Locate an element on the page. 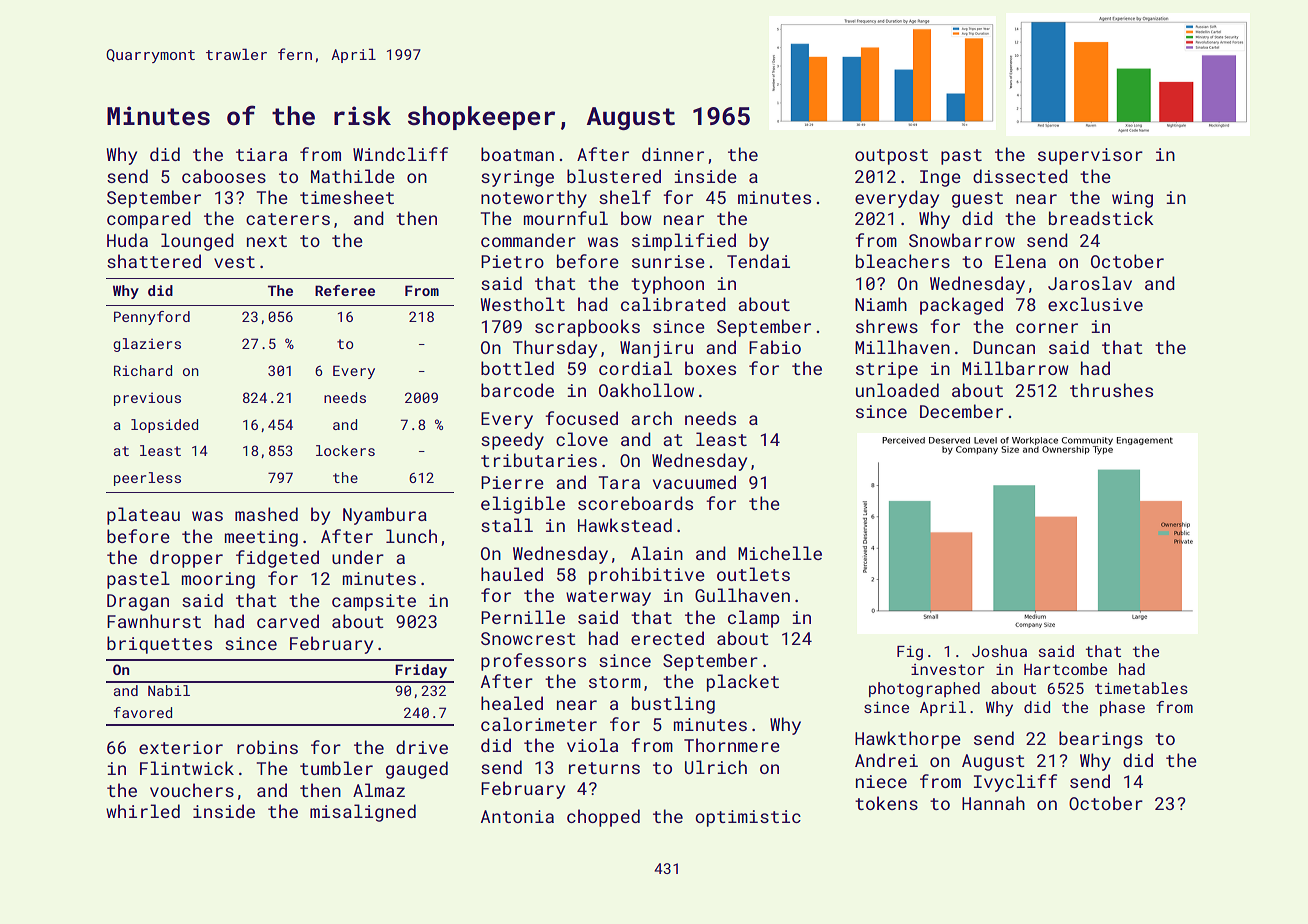 The width and height of the page is (1308, 924). lockers is located at coordinates (345, 450).
